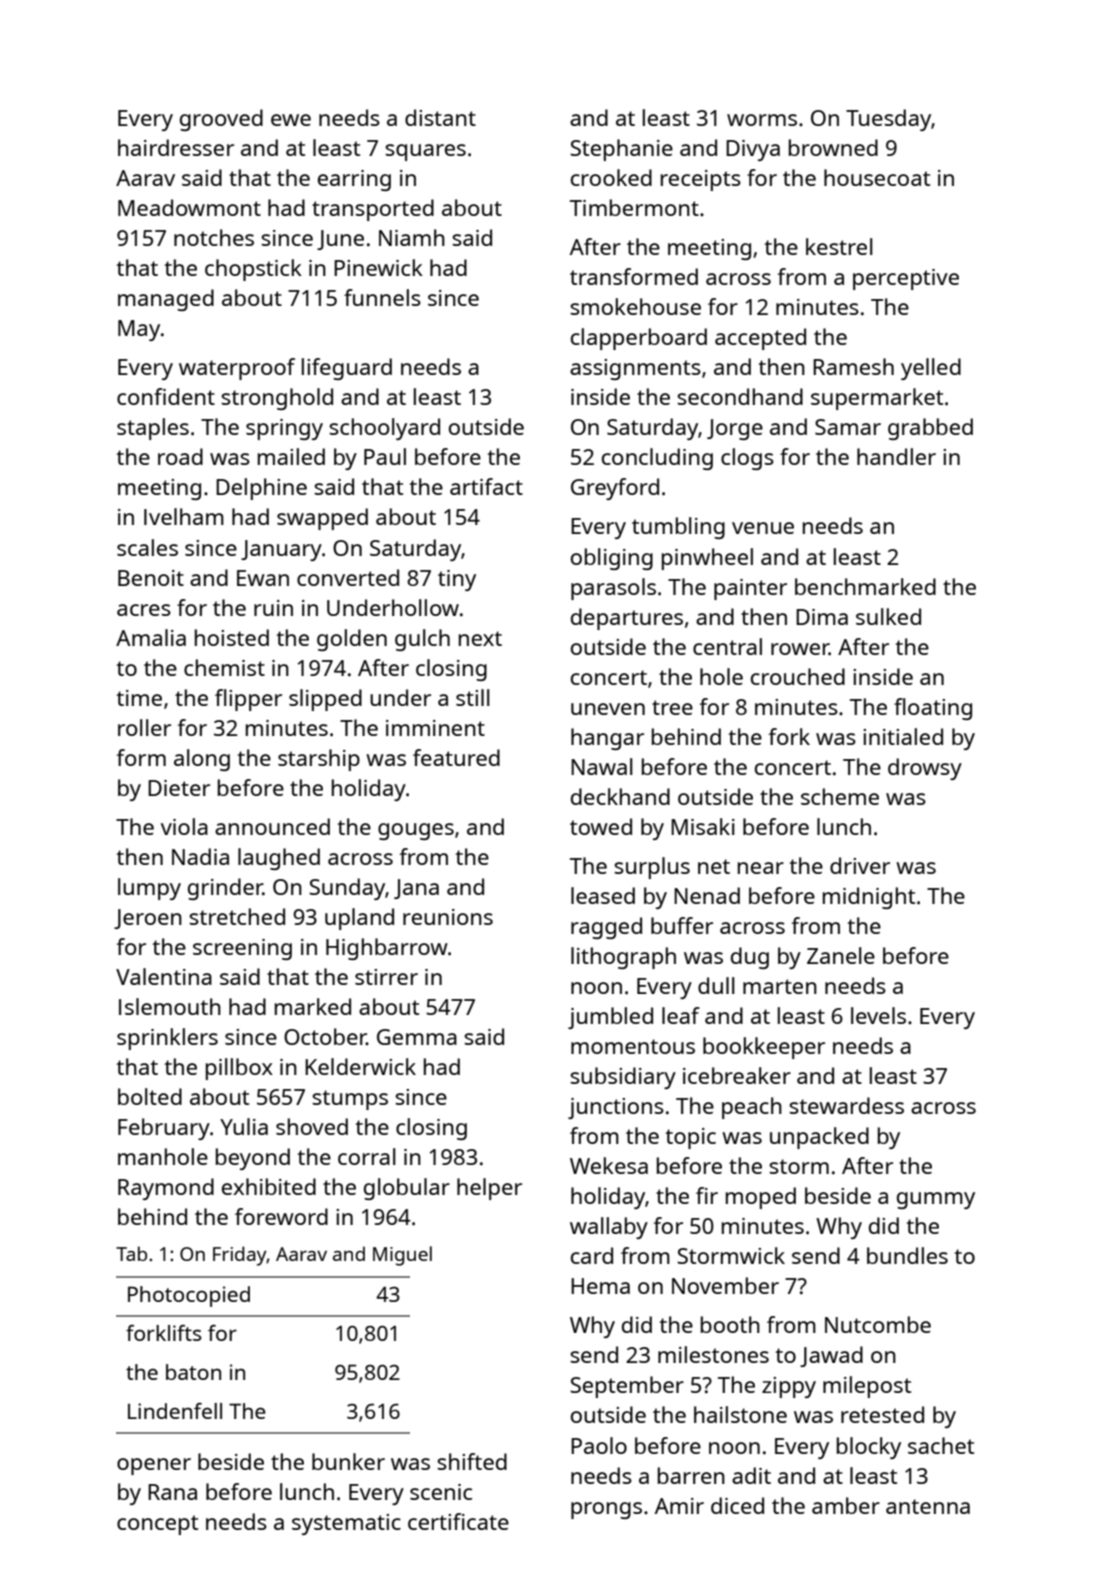 The image size is (1098, 1590). What do you see at coordinates (402, 1256) in the document?
I see `Miguel` at bounding box center [402, 1256].
